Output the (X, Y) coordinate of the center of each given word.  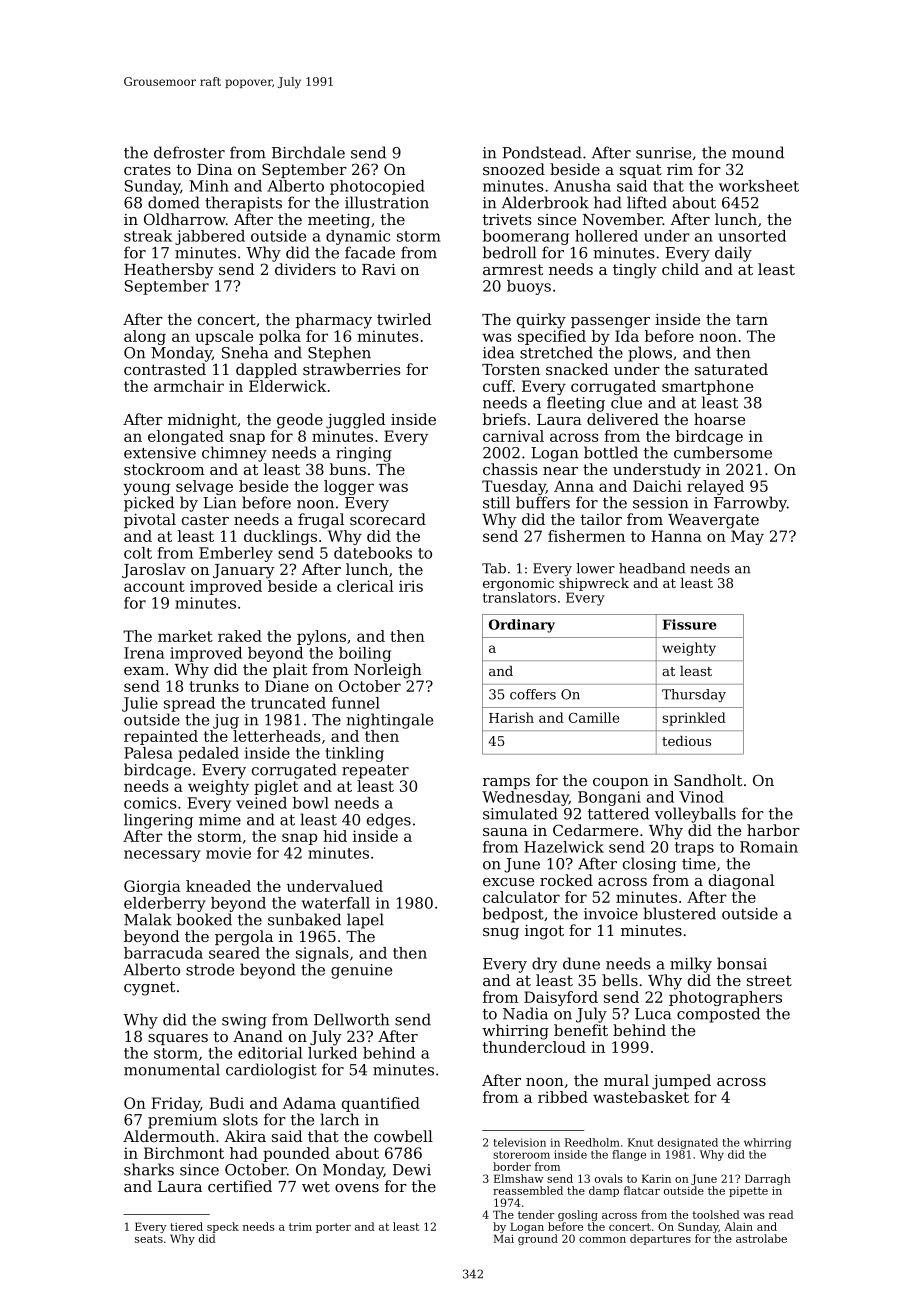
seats (149, 1239)
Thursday (694, 695)
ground (538, 1239)
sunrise (663, 153)
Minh (209, 186)
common (602, 1240)
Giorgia (152, 887)
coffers (533, 694)
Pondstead (542, 152)
